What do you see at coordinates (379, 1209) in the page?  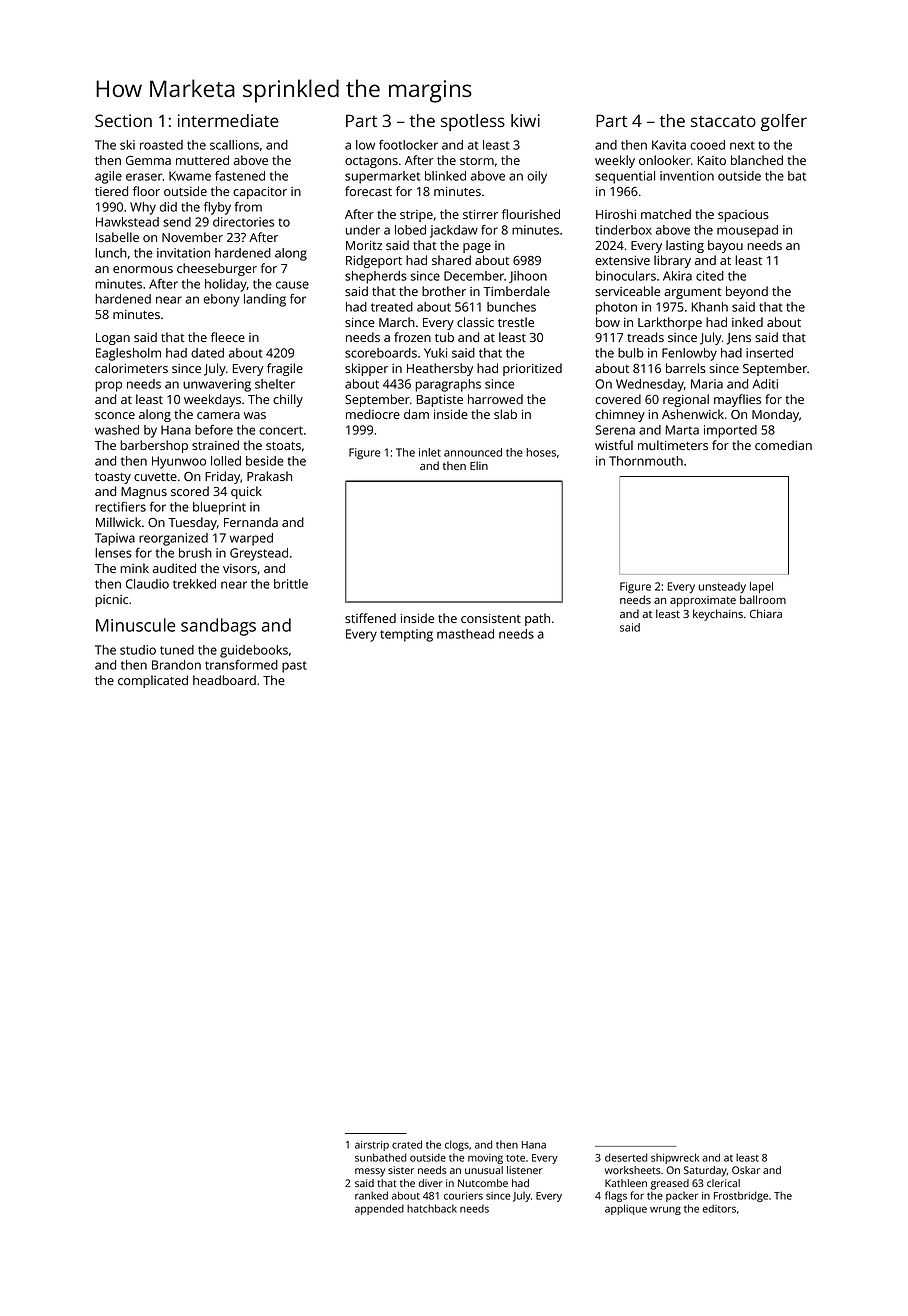 I see `appended` at bounding box center [379, 1209].
